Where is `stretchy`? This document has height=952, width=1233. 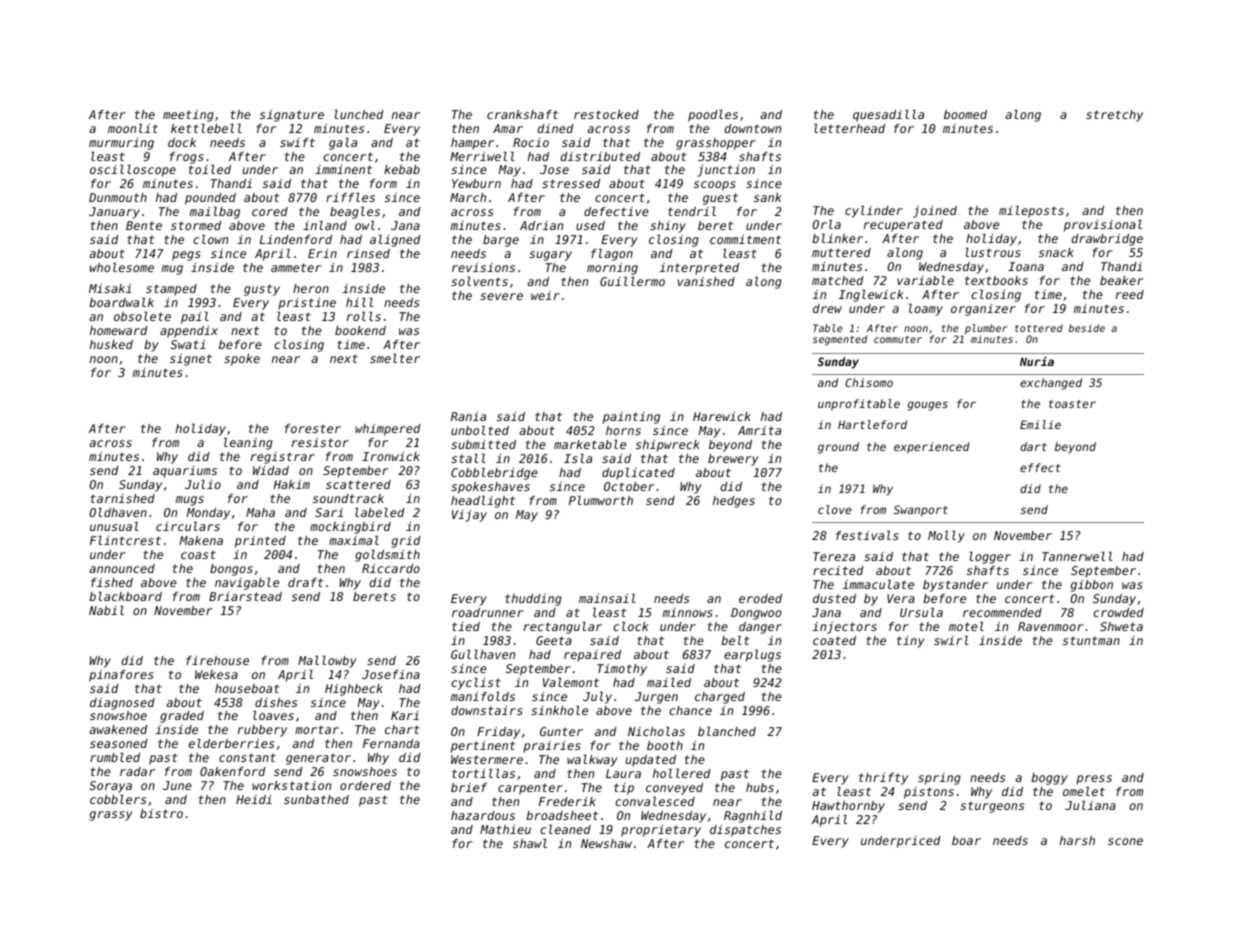 stretchy is located at coordinates (1114, 116).
